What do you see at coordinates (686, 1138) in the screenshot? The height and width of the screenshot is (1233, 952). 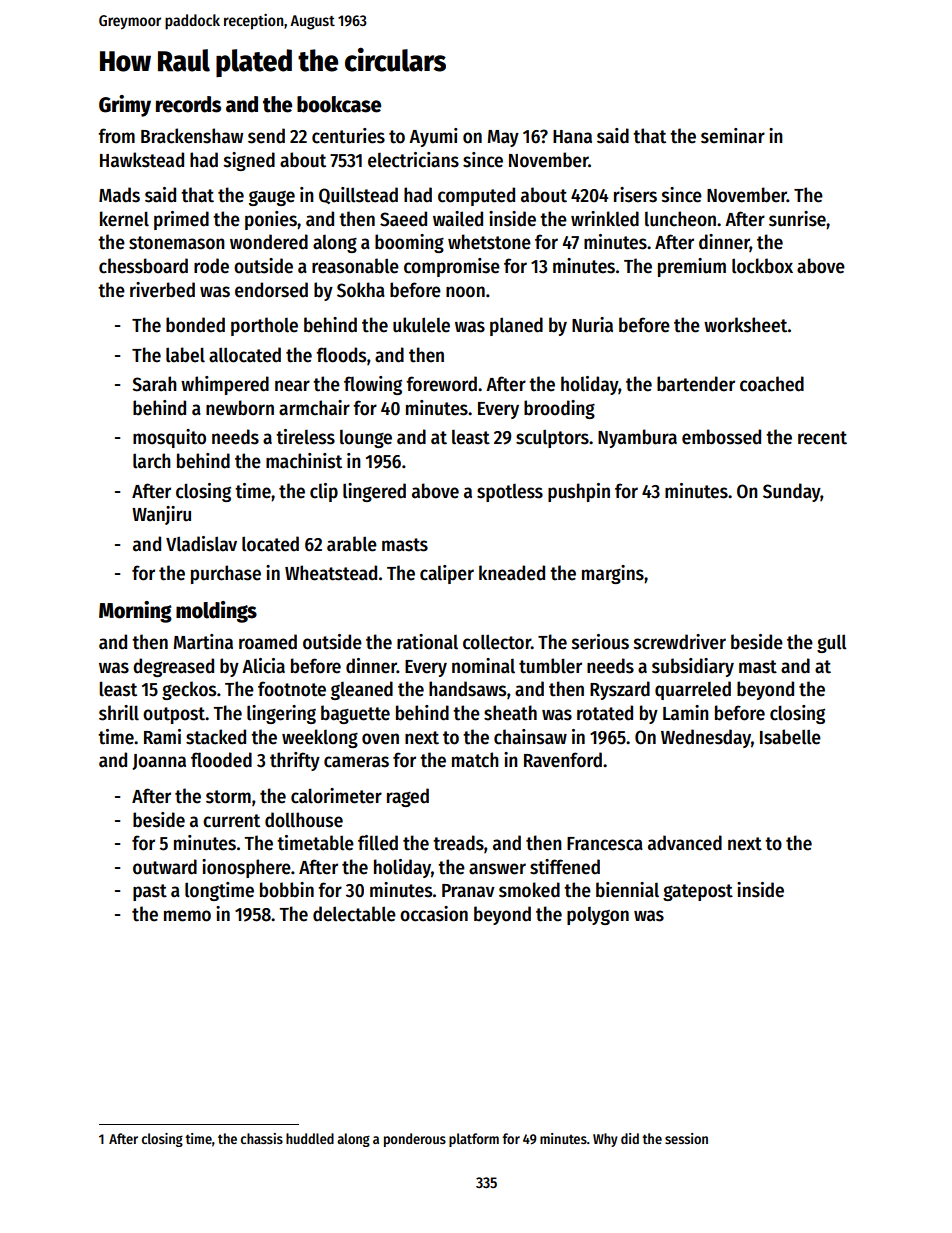 I see `session` at bounding box center [686, 1138].
